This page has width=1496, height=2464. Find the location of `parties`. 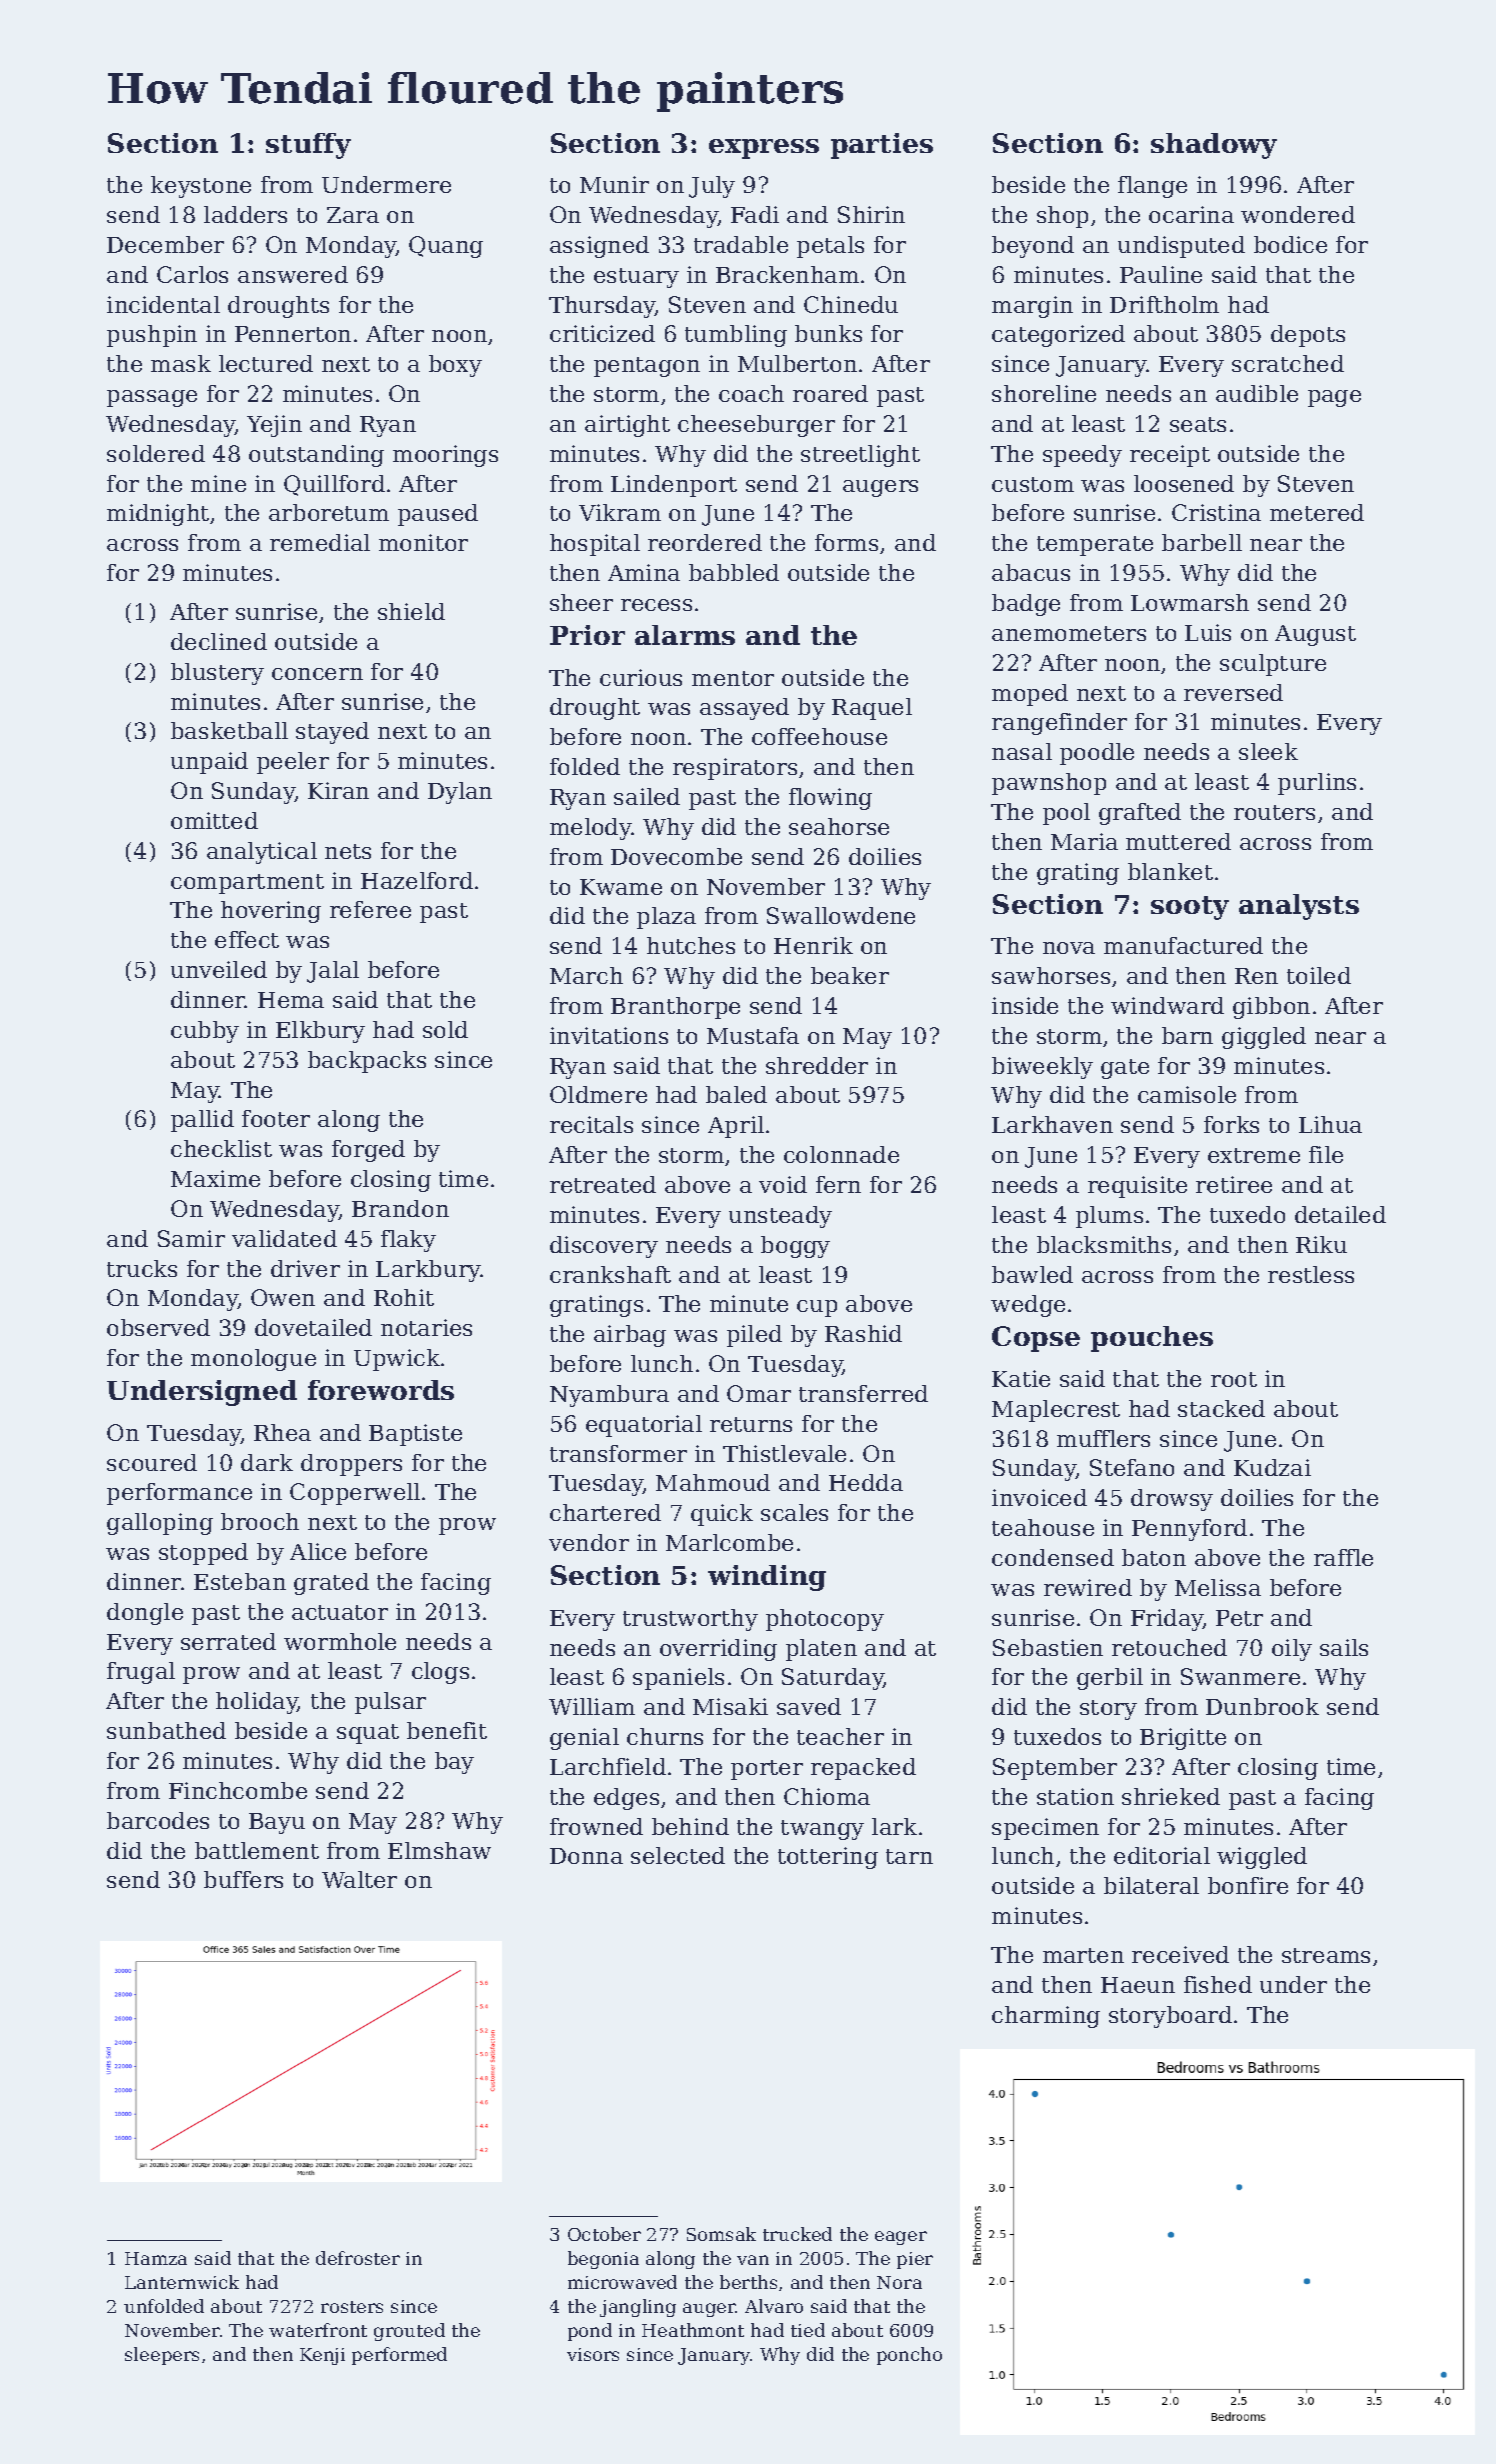

parties is located at coordinates (882, 146).
